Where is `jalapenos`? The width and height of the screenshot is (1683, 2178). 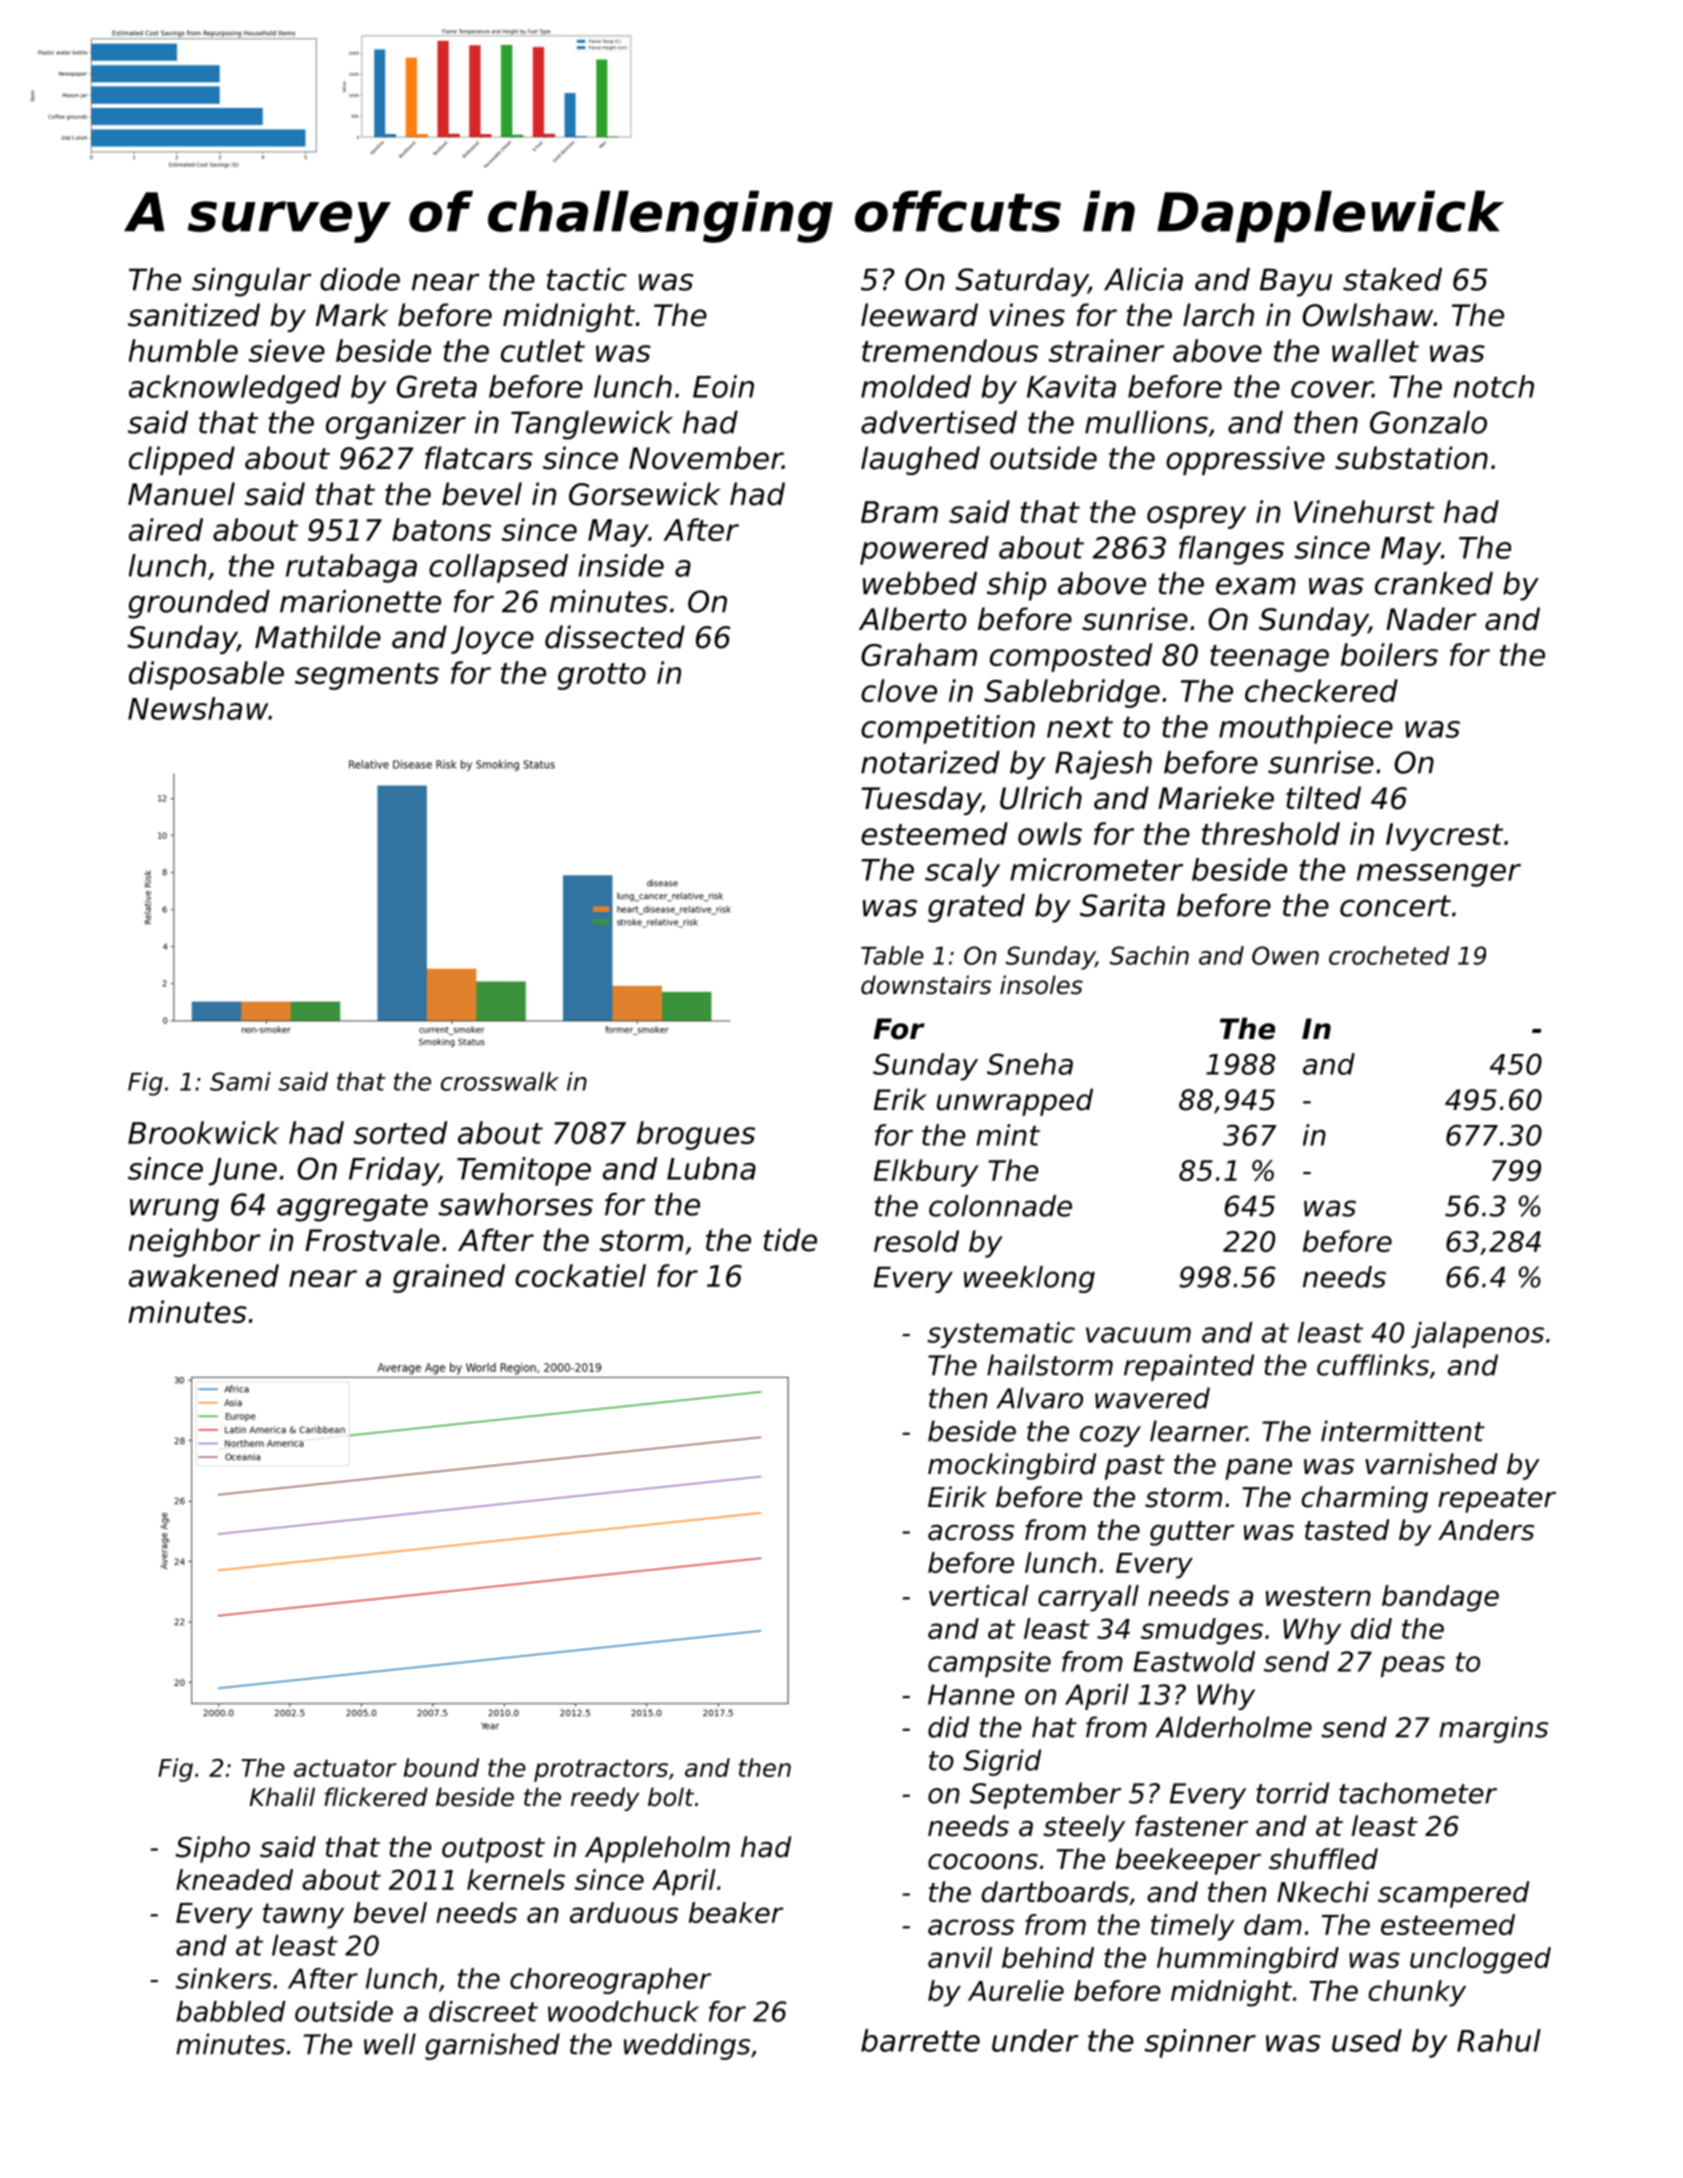
jalapenos is located at coordinates (1477, 1335).
